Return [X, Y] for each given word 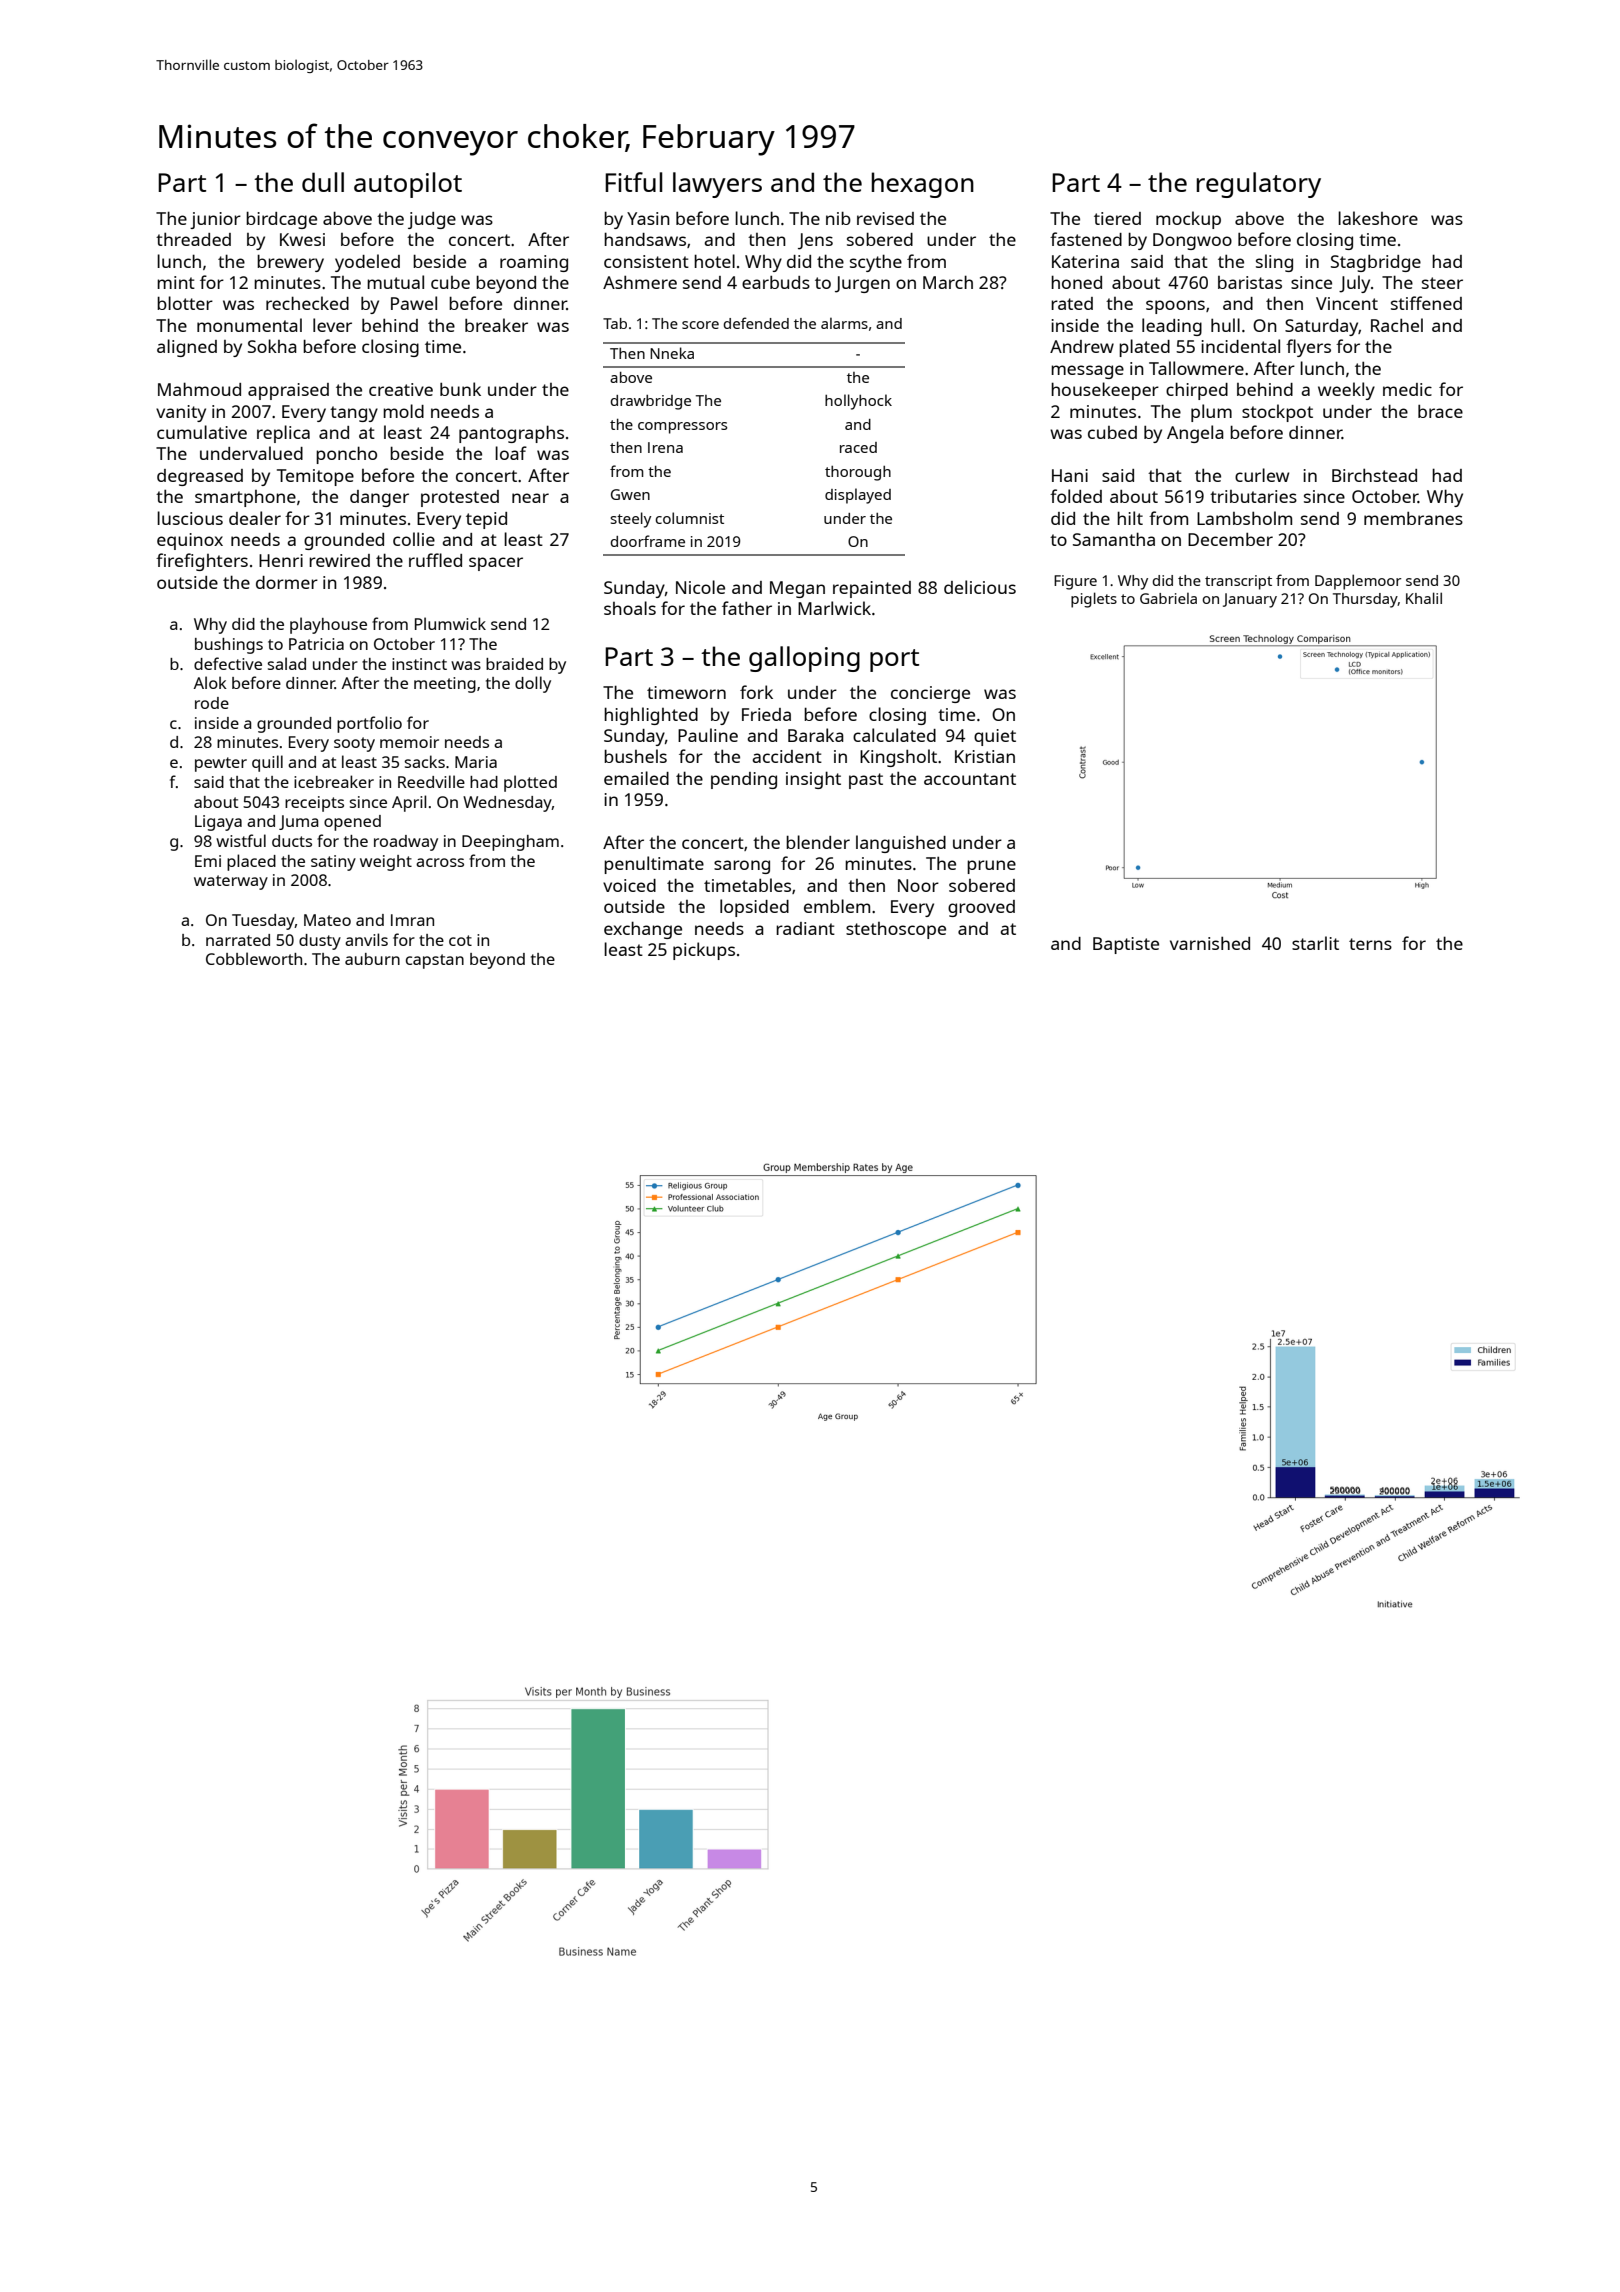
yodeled [367, 263]
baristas [1250, 282]
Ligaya [218, 823]
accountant [970, 779]
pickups [704, 951]
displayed [858, 496]
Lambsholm [1244, 518]
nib [838, 218]
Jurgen [862, 284]
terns [1370, 944]
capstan [435, 961]
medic [1407, 389]
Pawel [414, 303]
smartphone [245, 498]
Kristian [985, 756]
